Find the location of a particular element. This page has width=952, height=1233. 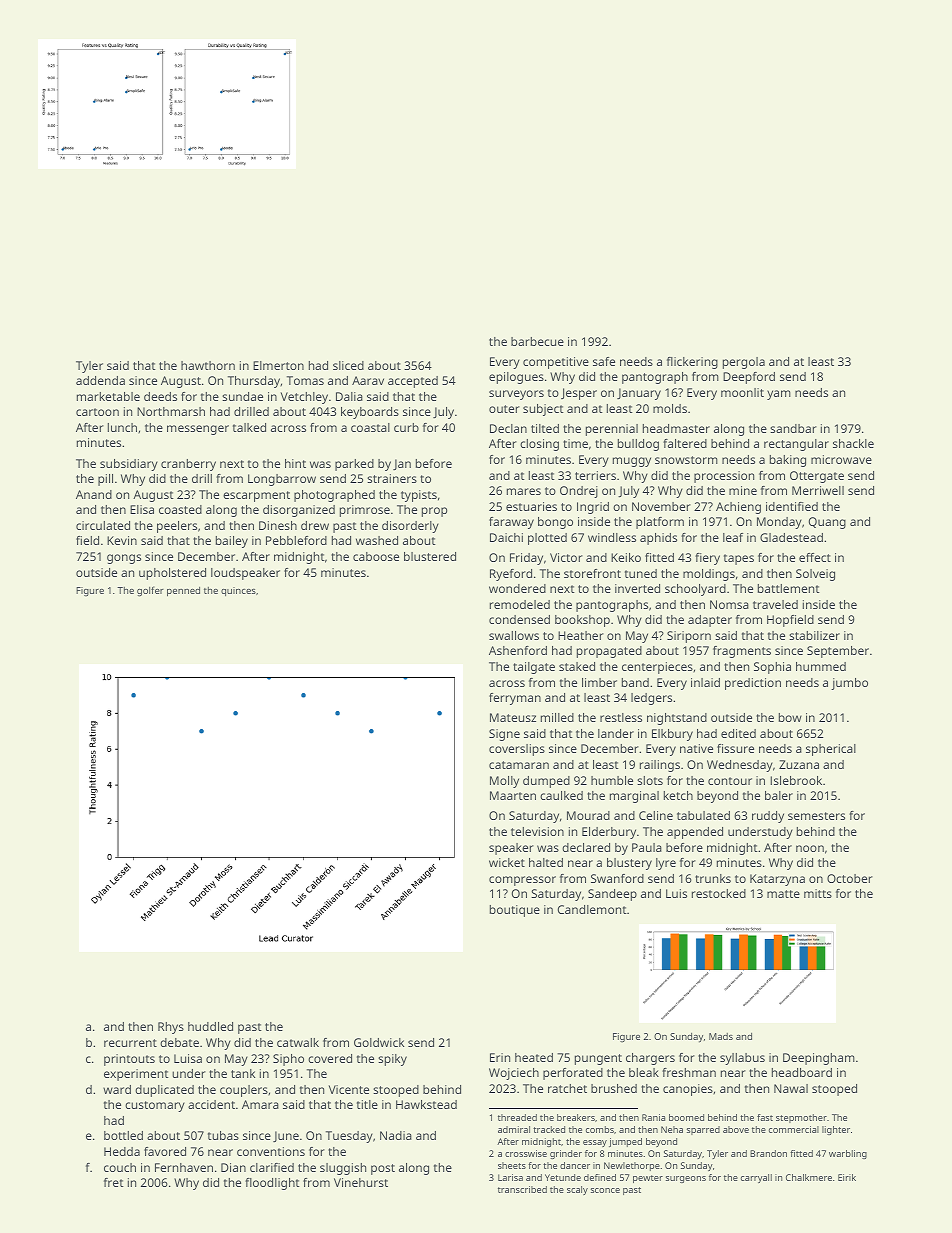

boutique is located at coordinates (515, 911).
